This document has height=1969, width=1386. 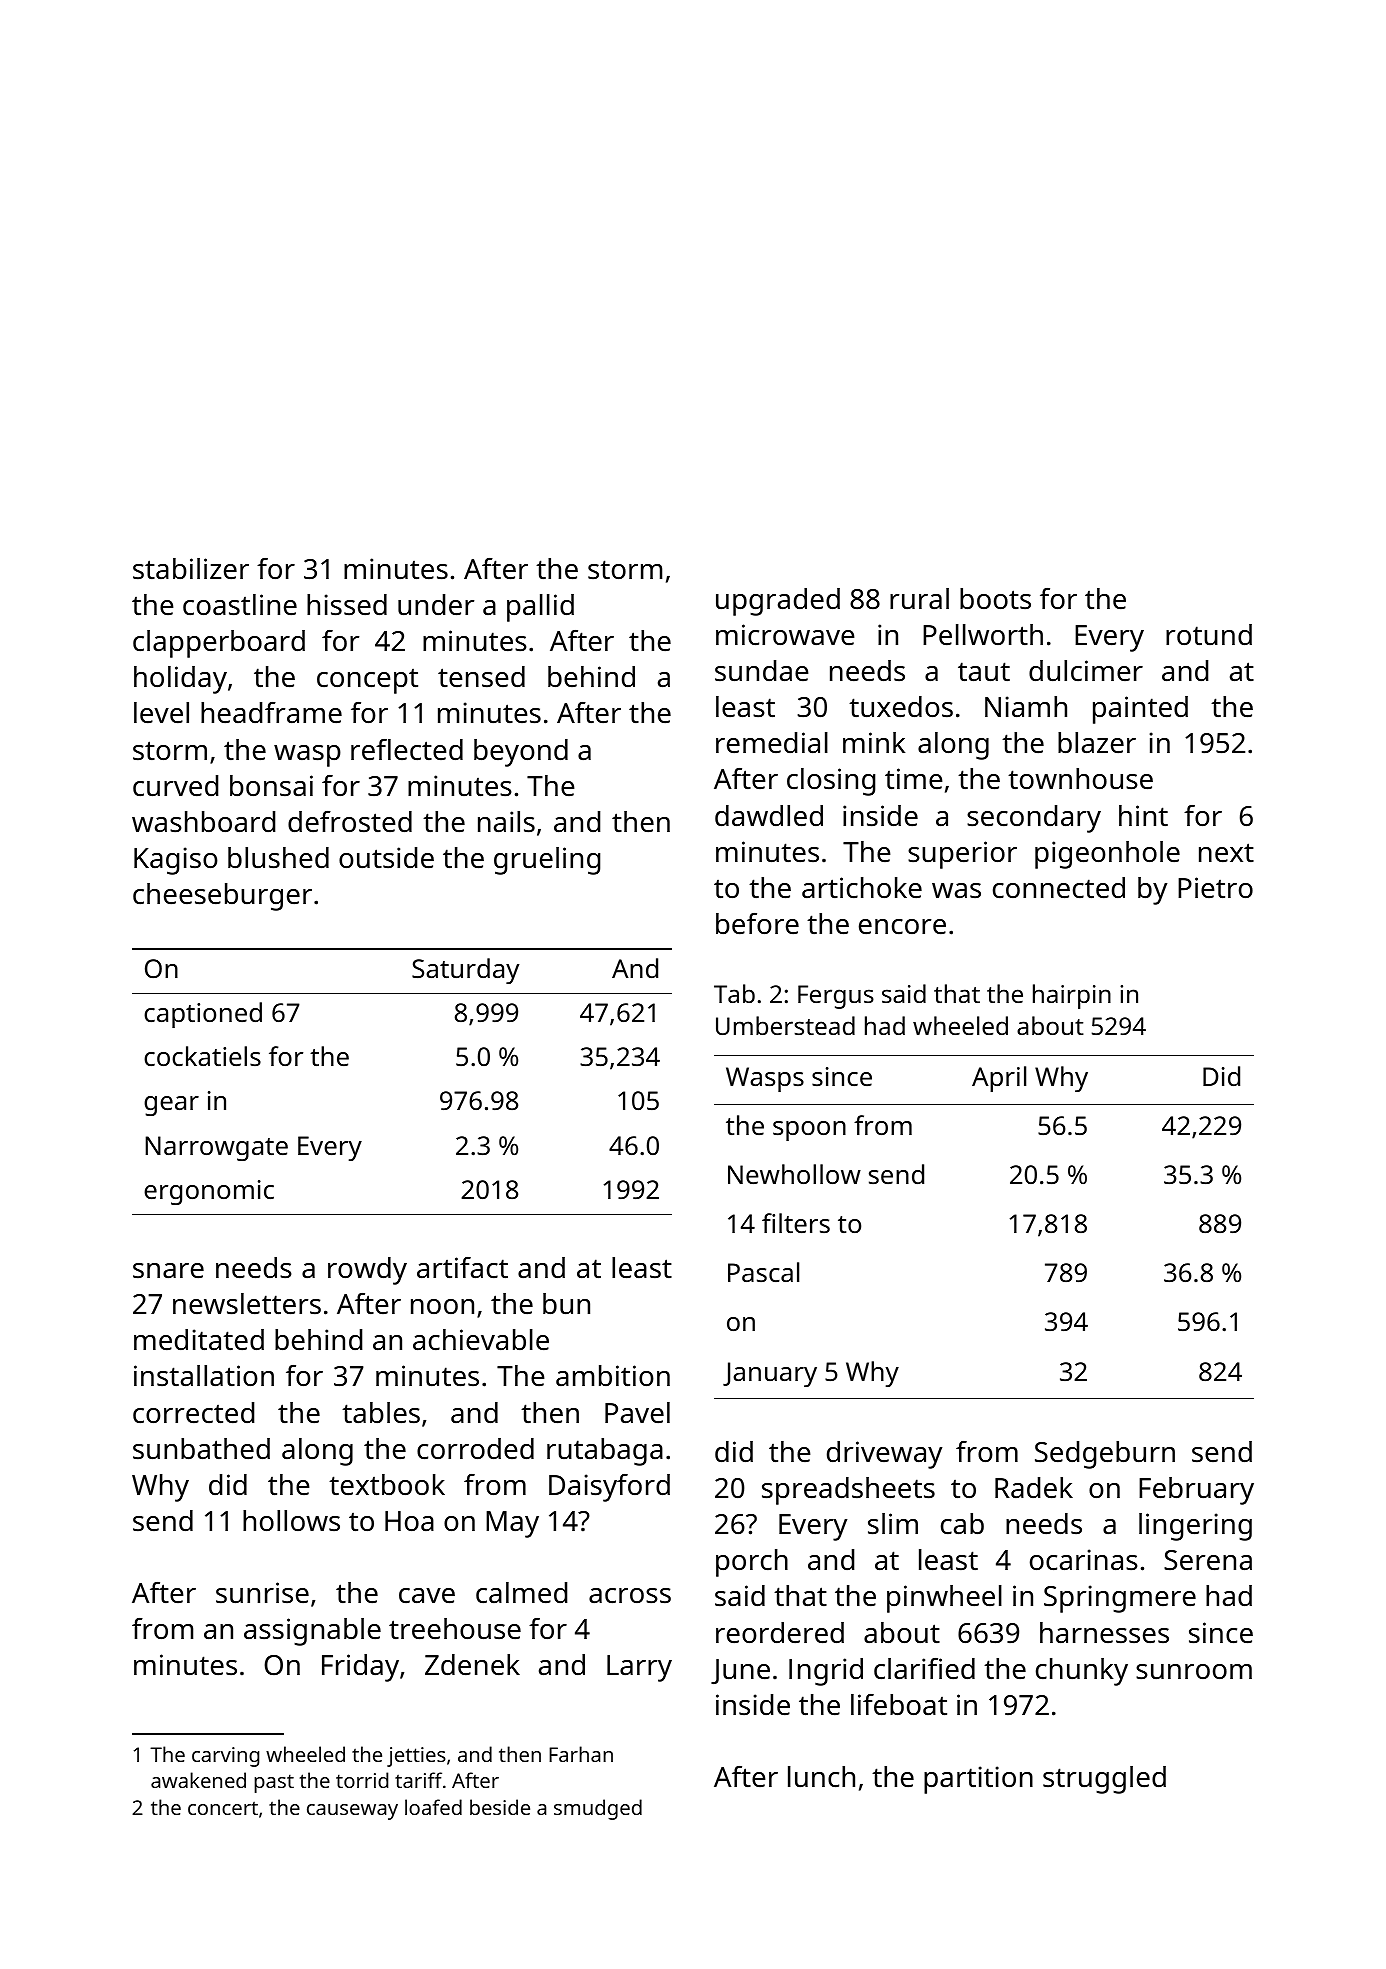 What do you see at coordinates (831, 782) in the document?
I see `closing` at bounding box center [831, 782].
